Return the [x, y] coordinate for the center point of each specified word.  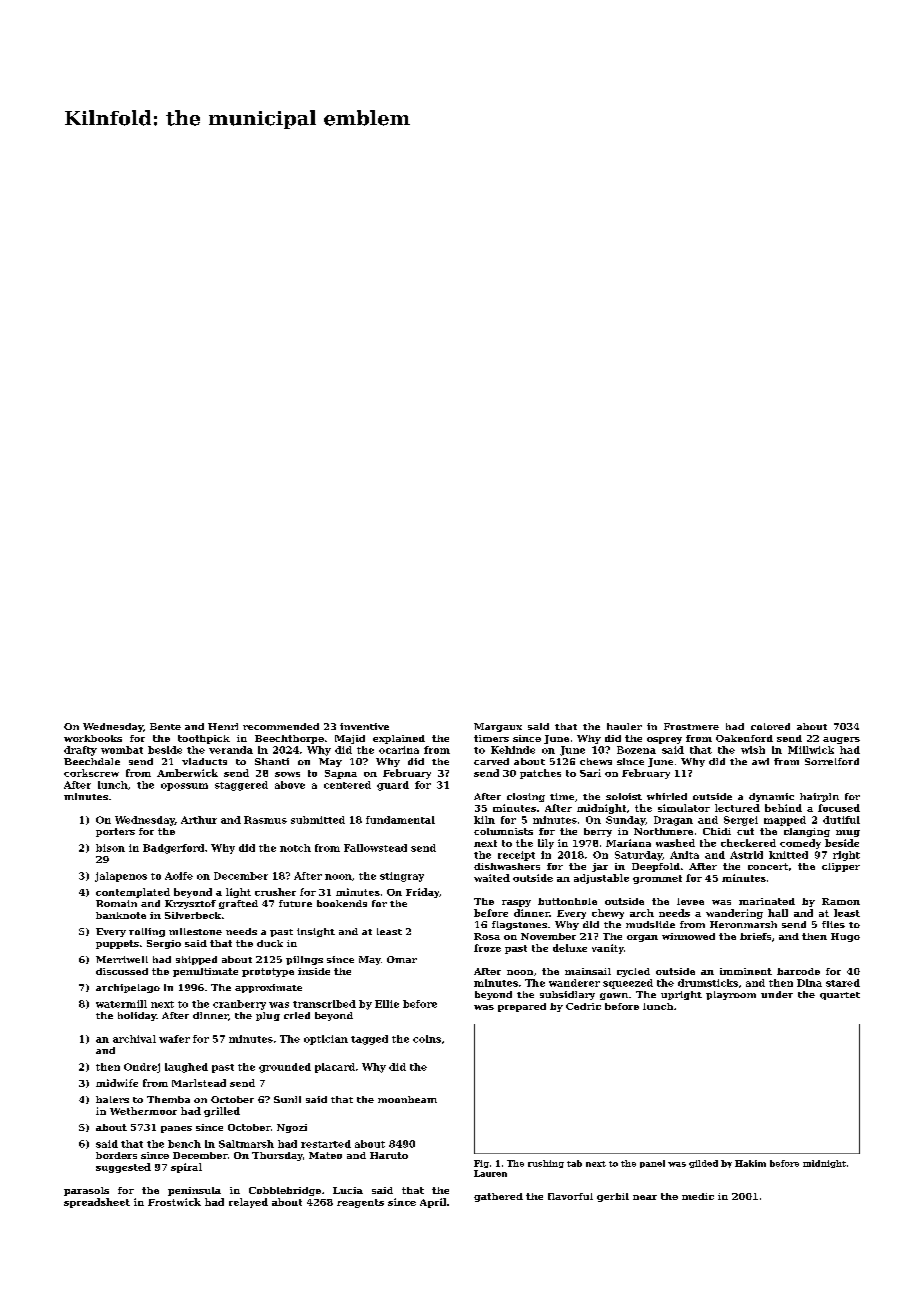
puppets [117, 944]
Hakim [750, 1163]
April [433, 1203]
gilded [703, 1164]
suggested [123, 1168]
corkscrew [91, 773]
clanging [807, 832]
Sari [590, 773]
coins [427, 1039]
